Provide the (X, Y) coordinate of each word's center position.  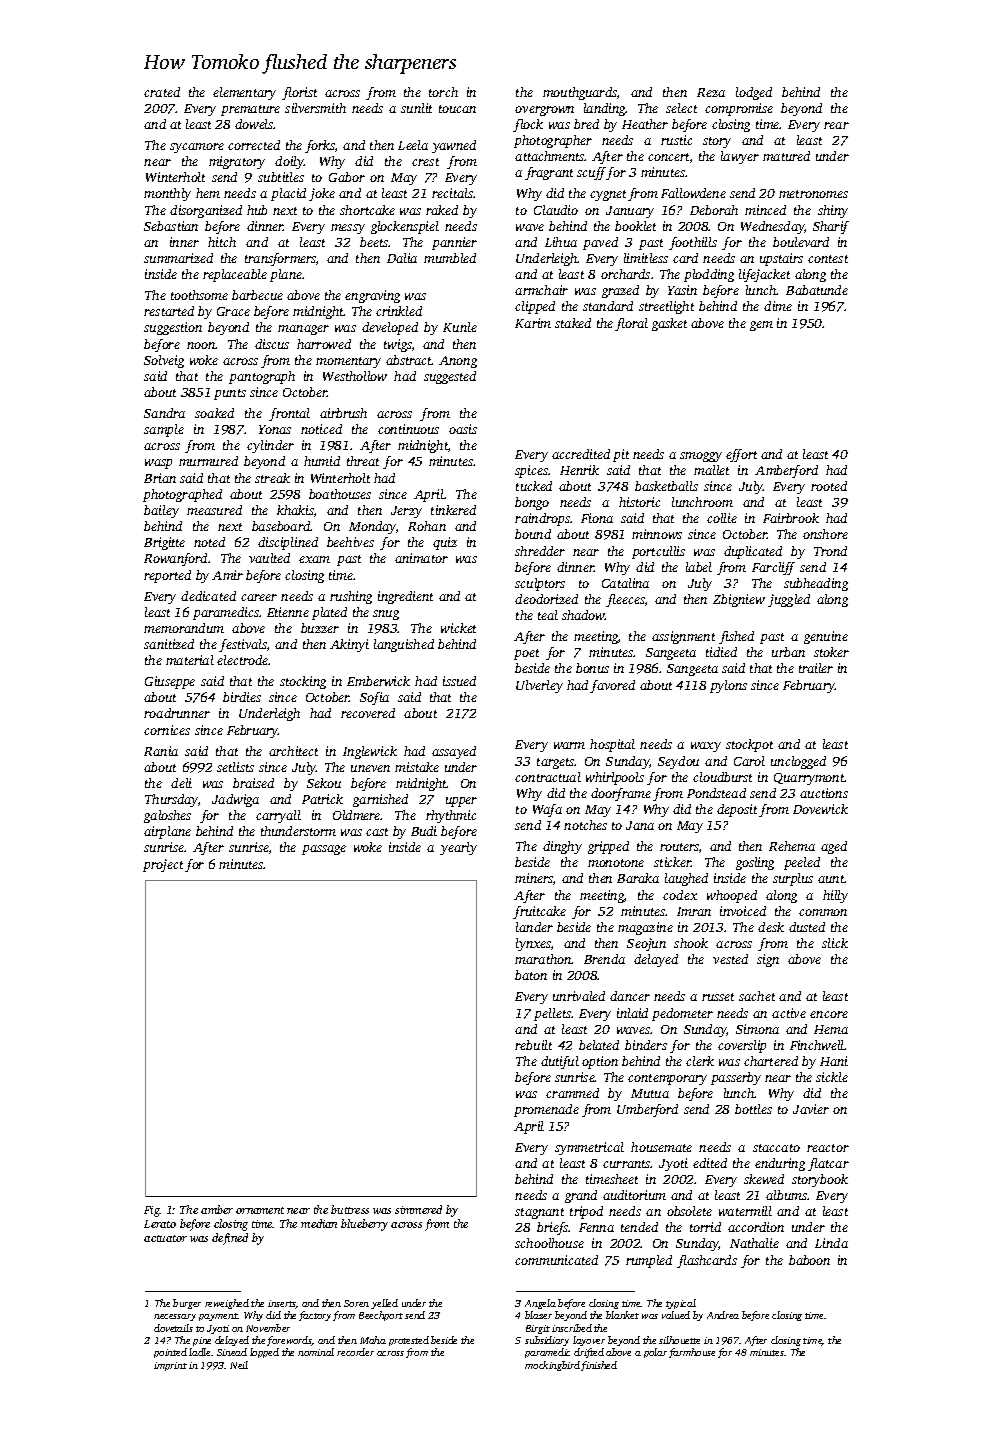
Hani (834, 1061)
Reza (711, 92)
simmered (418, 1209)
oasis (463, 429)
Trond (830, 551)
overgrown (544, 111)
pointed (170, 1353)
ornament (260, 1210)
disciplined (288, 543)
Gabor (347, 177)
